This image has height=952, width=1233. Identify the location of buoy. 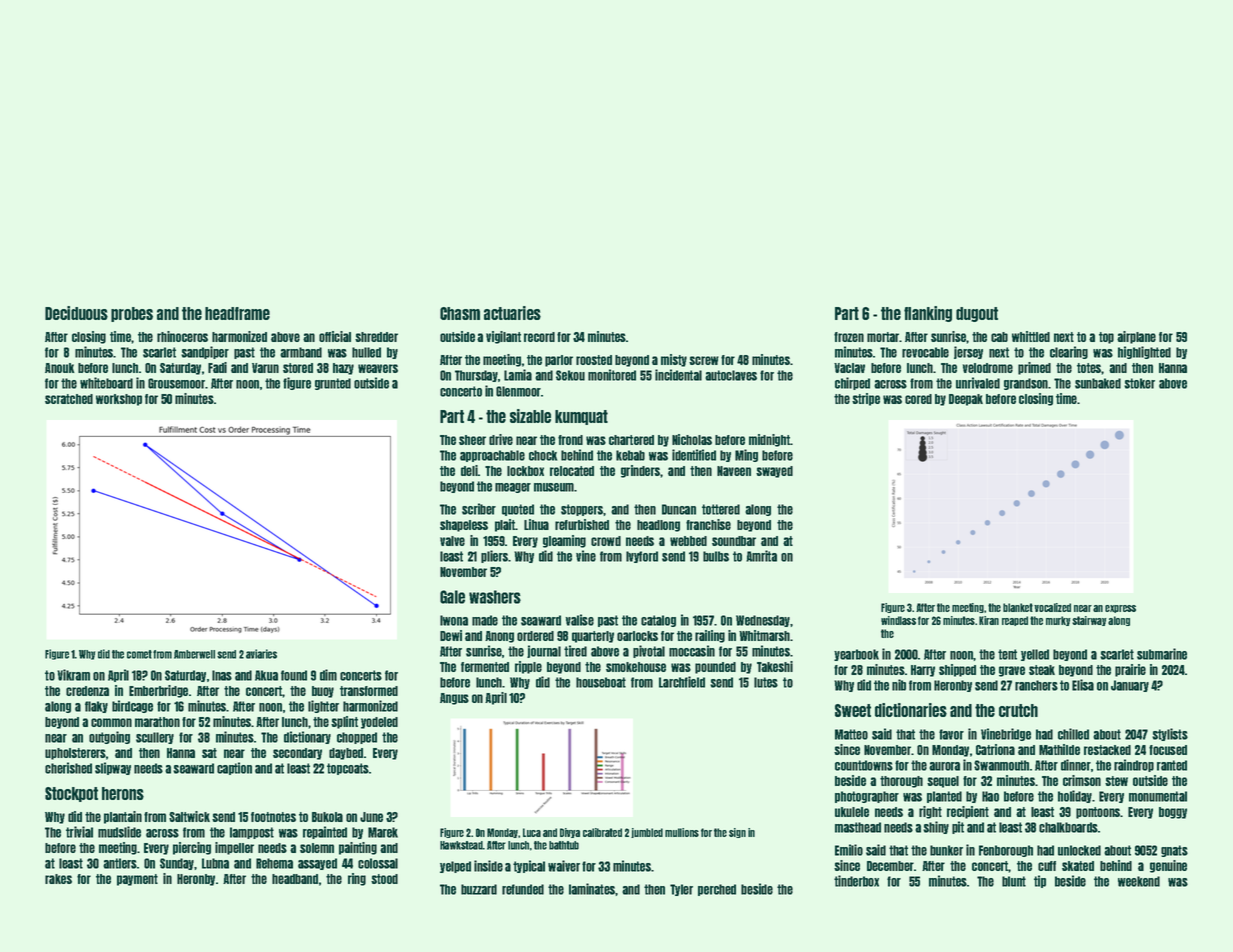
(323, 692).
